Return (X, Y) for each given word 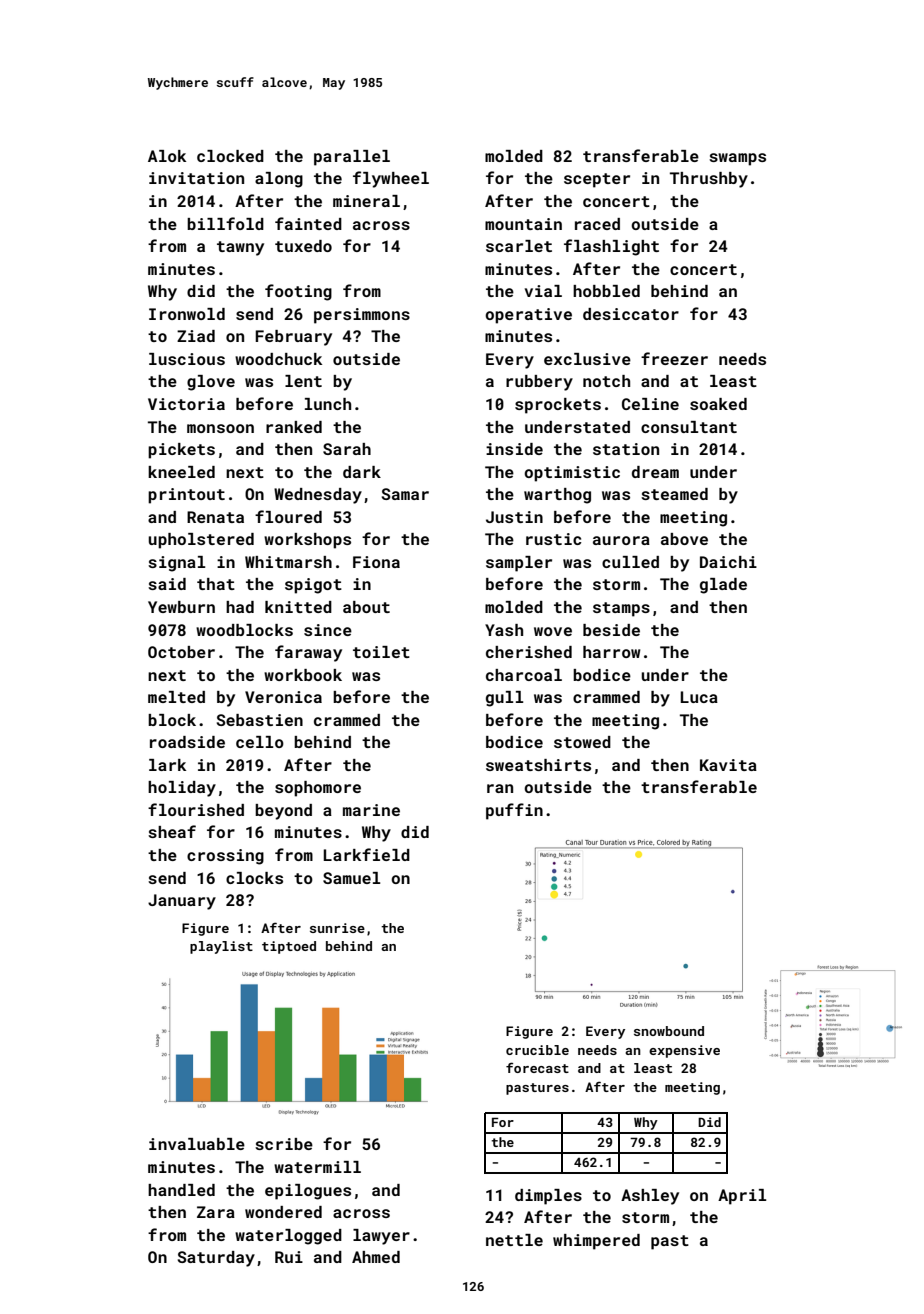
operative (528, 316)
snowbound (669, 1031)
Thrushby (709, 180)
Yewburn (181, 607)
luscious (187, 359)
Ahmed (376, 1257)
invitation (196, 178)
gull (504, 699)
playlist (221, 947)
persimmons (362, 316)
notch (606, 381)
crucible (537, 1050)
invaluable (197, 1144)
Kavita (728, 765)
